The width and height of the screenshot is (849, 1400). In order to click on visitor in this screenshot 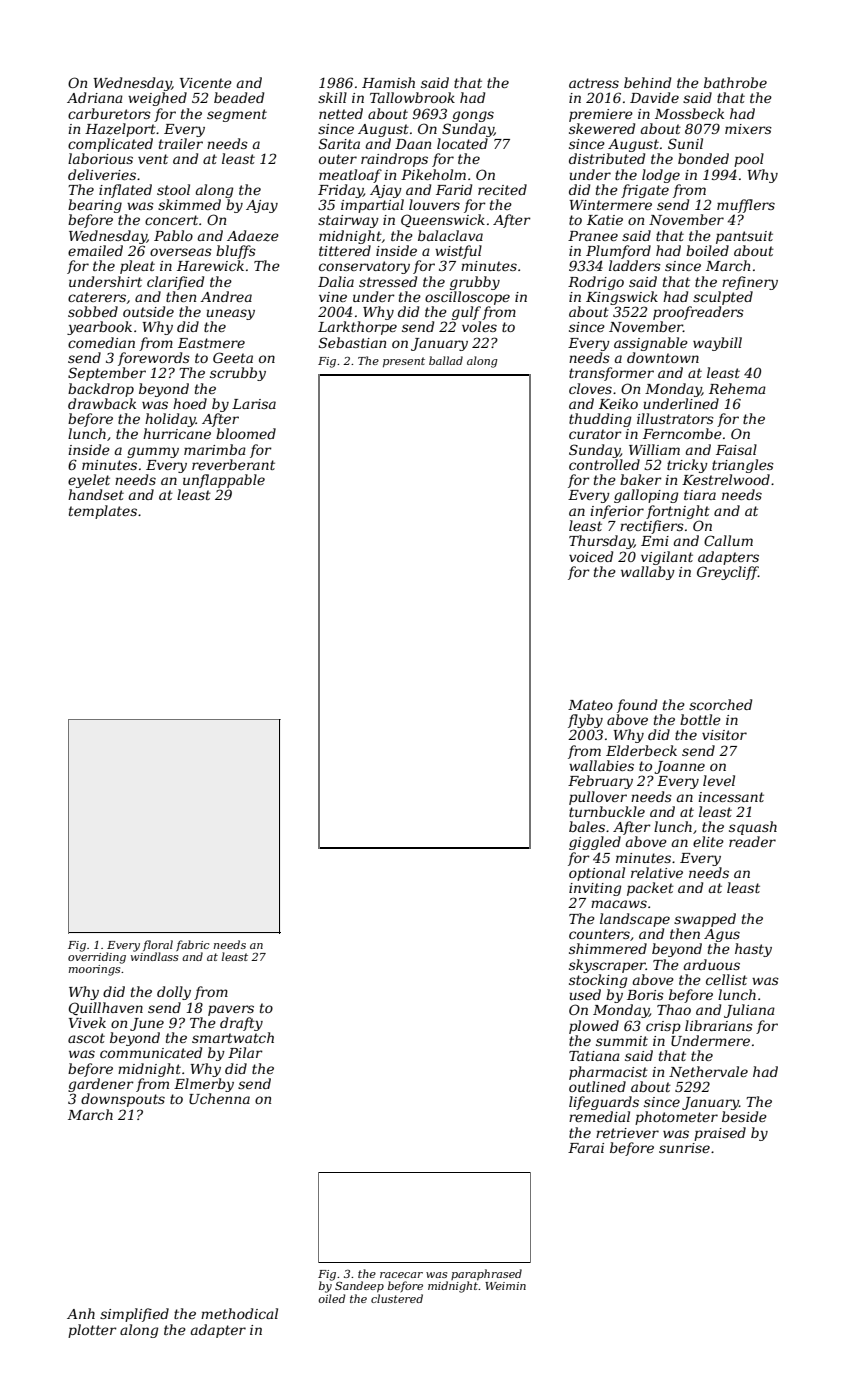, I will do `click(724, 735)`.
